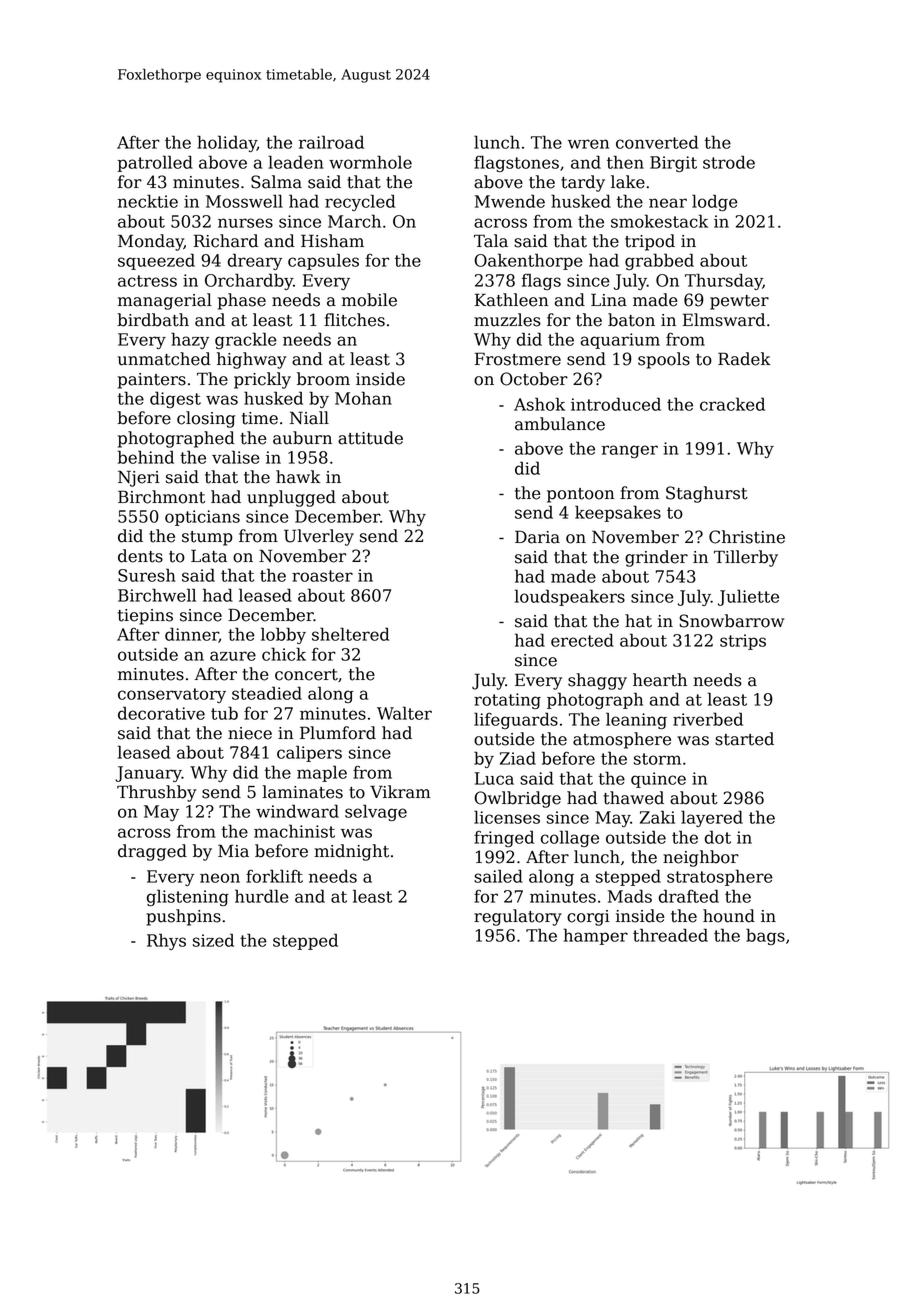 The image size is (908, 1316). What do you see at coordinates (319, 537) in the screenshot?
I see `Ulverley` at bounding box center [319, 537].
